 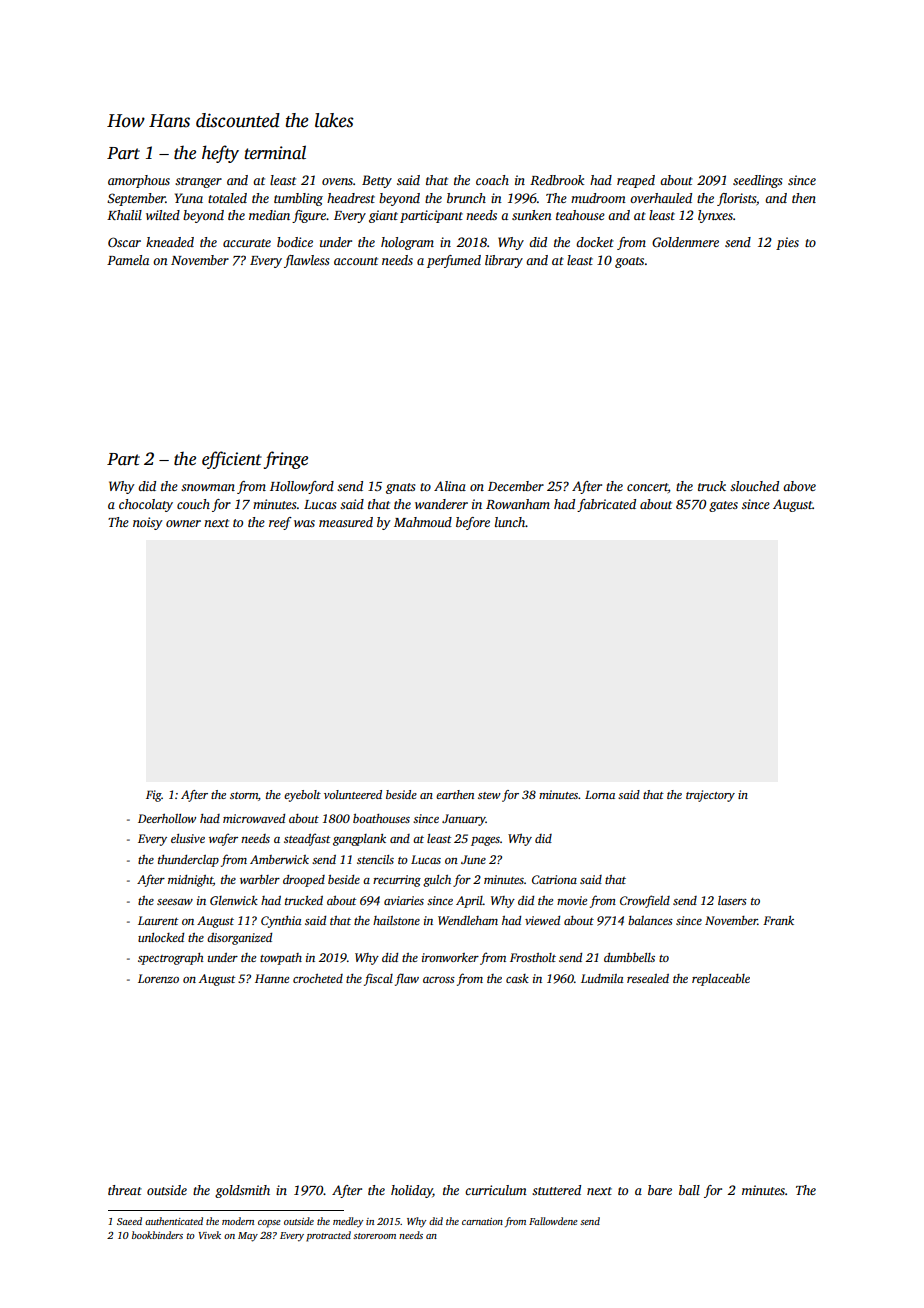 I want to click on perfumed, so click(x=454, y=261).
